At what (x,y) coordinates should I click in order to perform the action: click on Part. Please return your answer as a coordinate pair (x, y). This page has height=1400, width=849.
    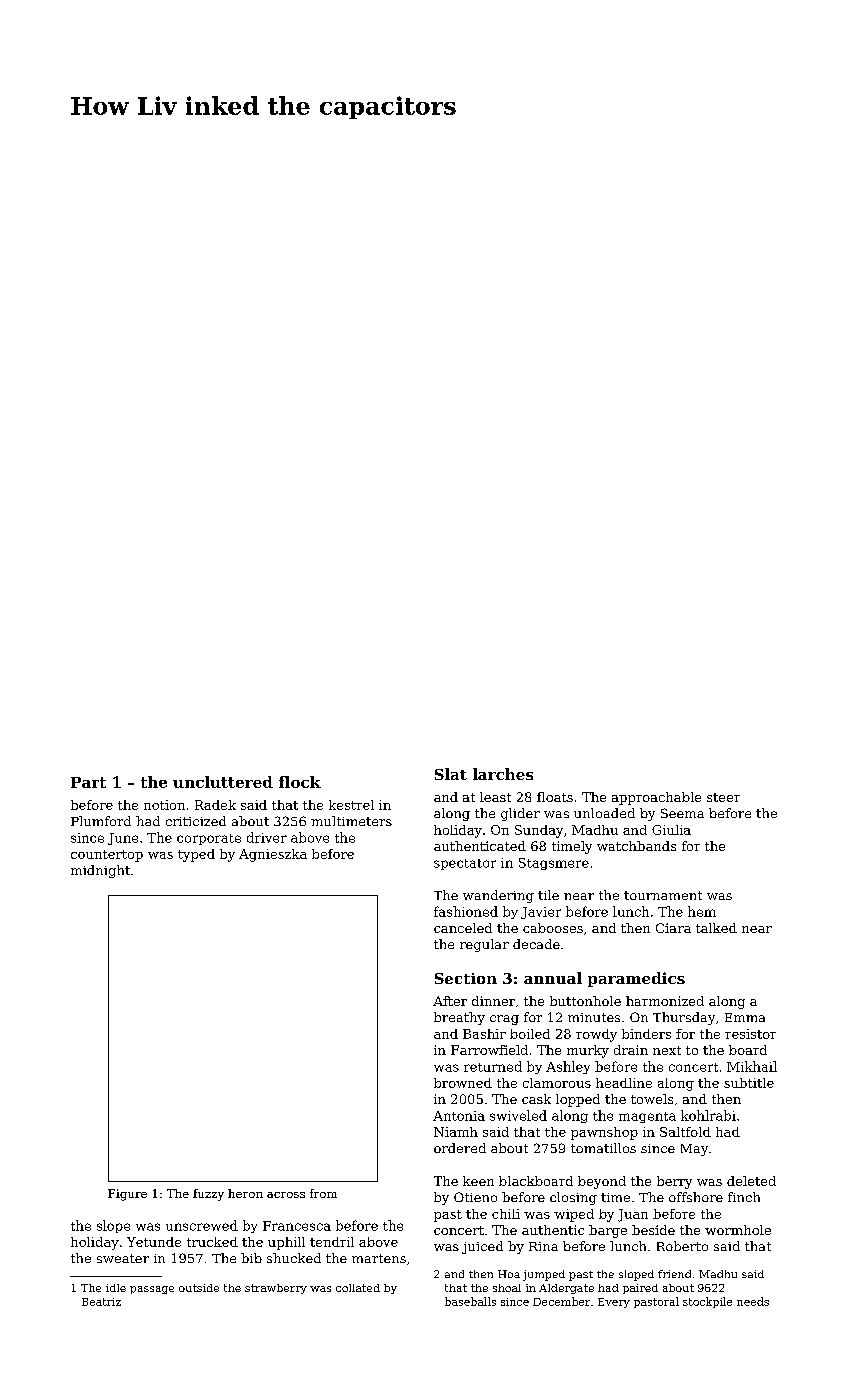
    Looking at the image, I should click on (88, 782).
